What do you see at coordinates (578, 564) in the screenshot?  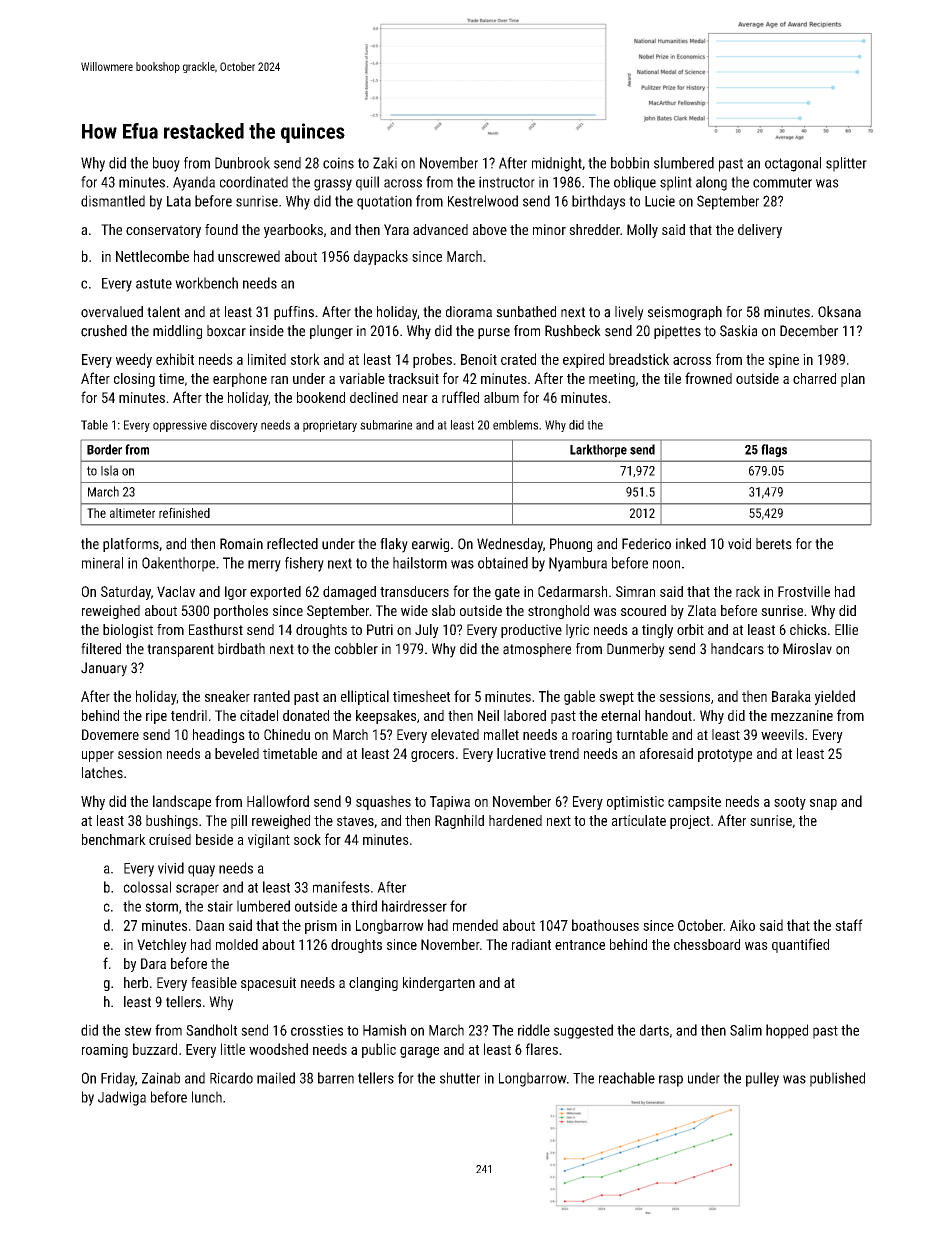 I see `Nyambura` at bounding box center [578, 564].
